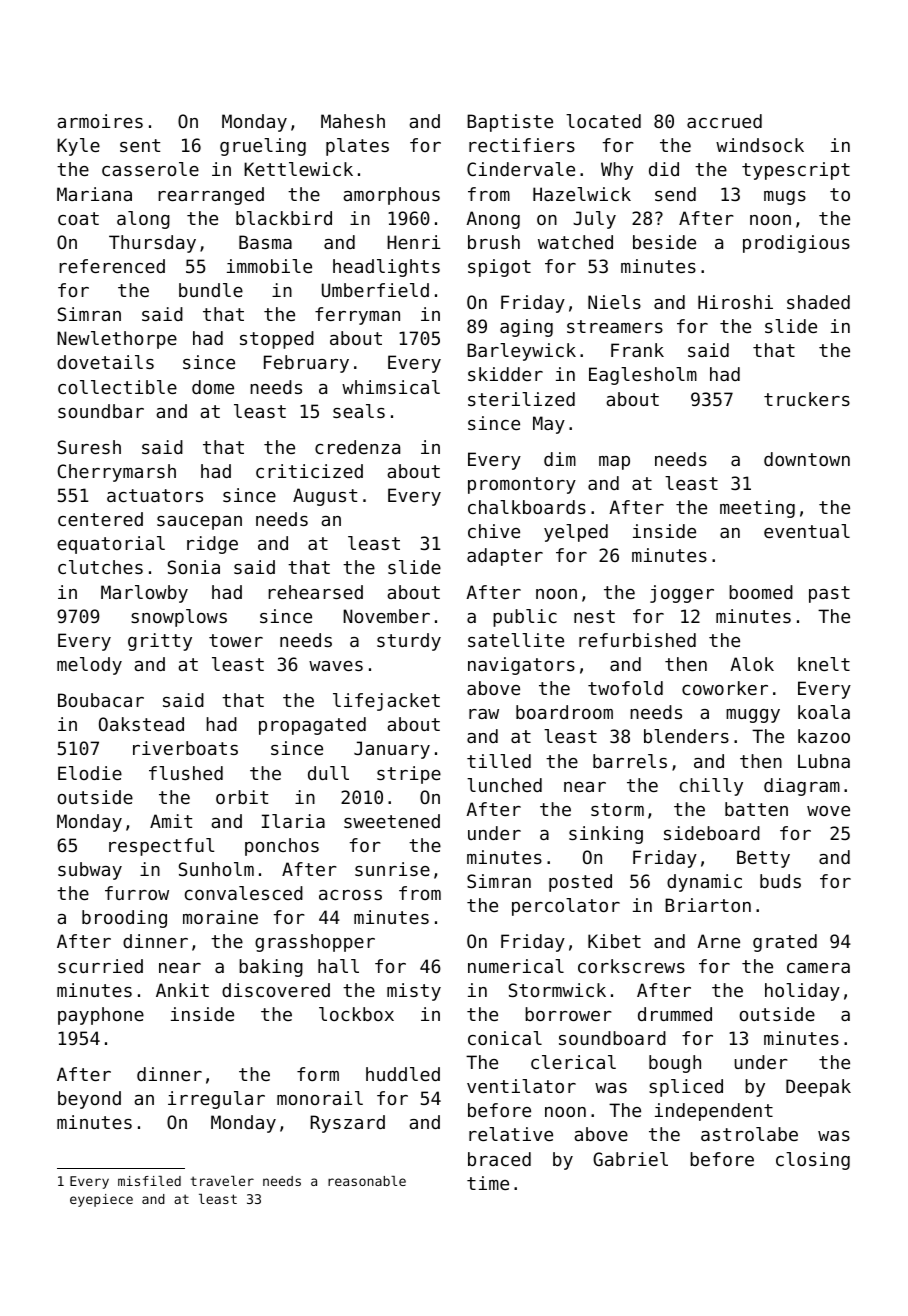  I want to click on actuators, so click(155, 495).
